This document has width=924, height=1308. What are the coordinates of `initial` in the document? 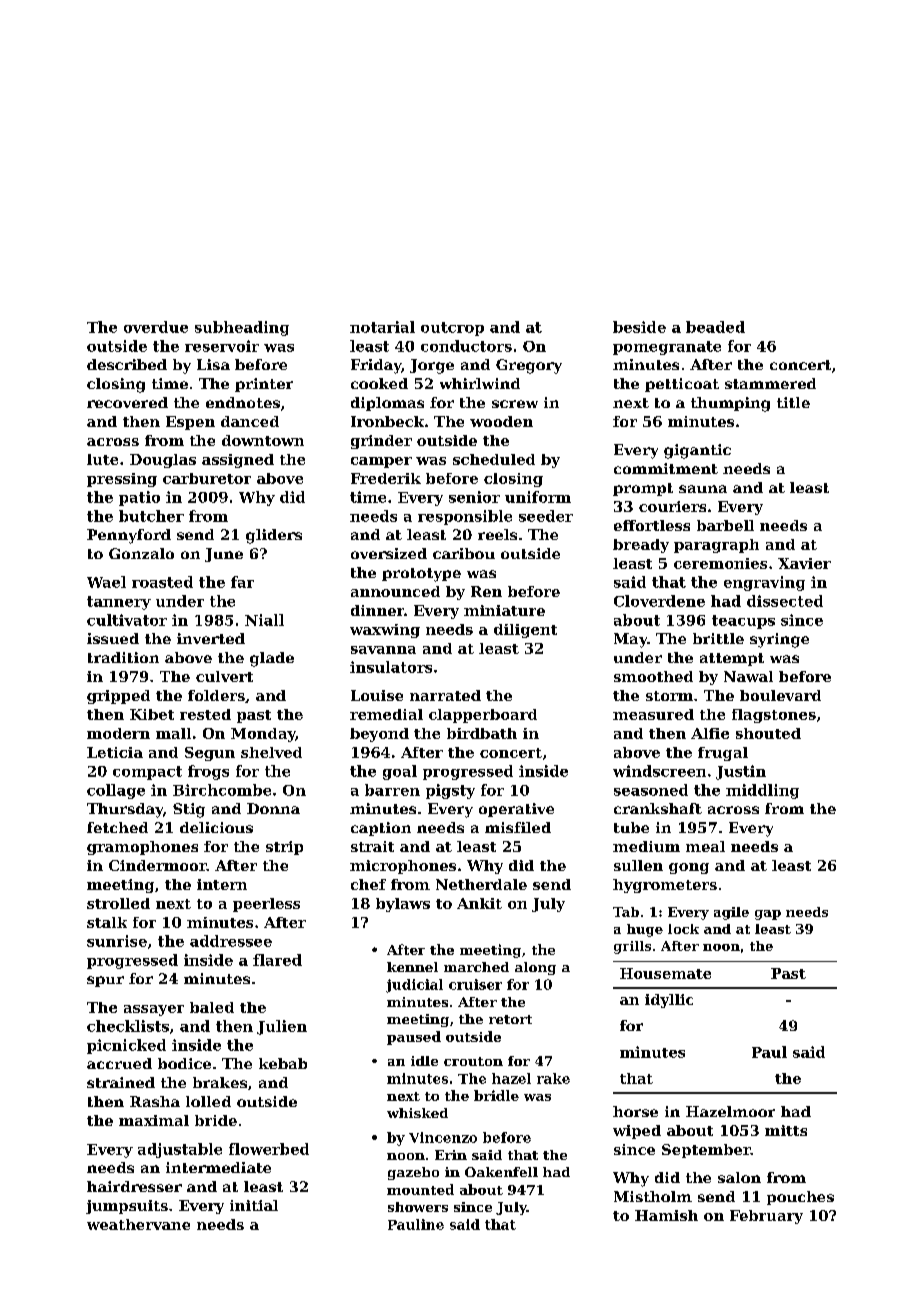 It's located at (254, 1205).
